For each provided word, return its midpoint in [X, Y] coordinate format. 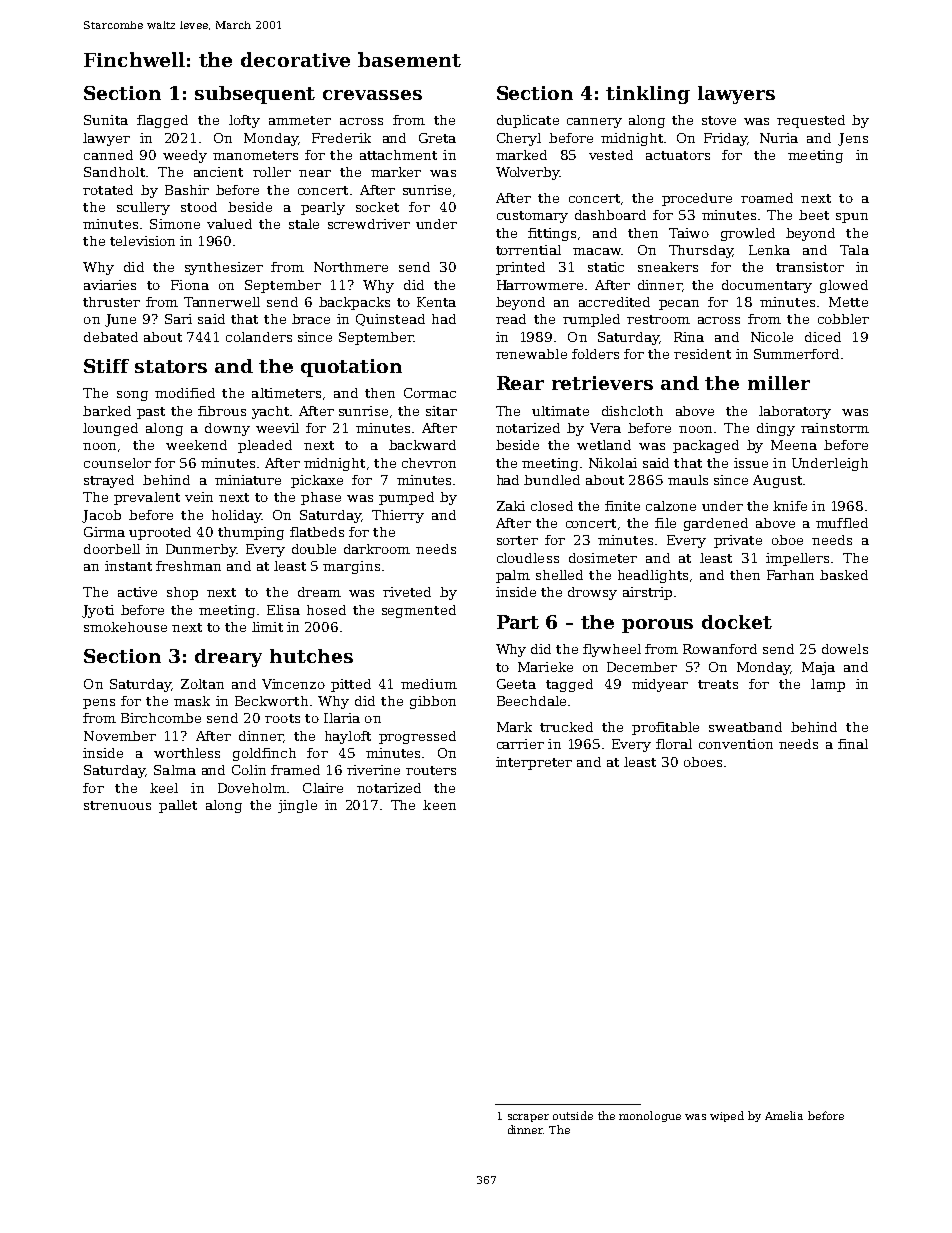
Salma [175, 770]
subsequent [255, 95]
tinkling [648, 95]
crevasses [372, 95]
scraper [528, 1118]
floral [674, 744]
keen [439, 805]
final [853, 744]
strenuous [117, 805]
